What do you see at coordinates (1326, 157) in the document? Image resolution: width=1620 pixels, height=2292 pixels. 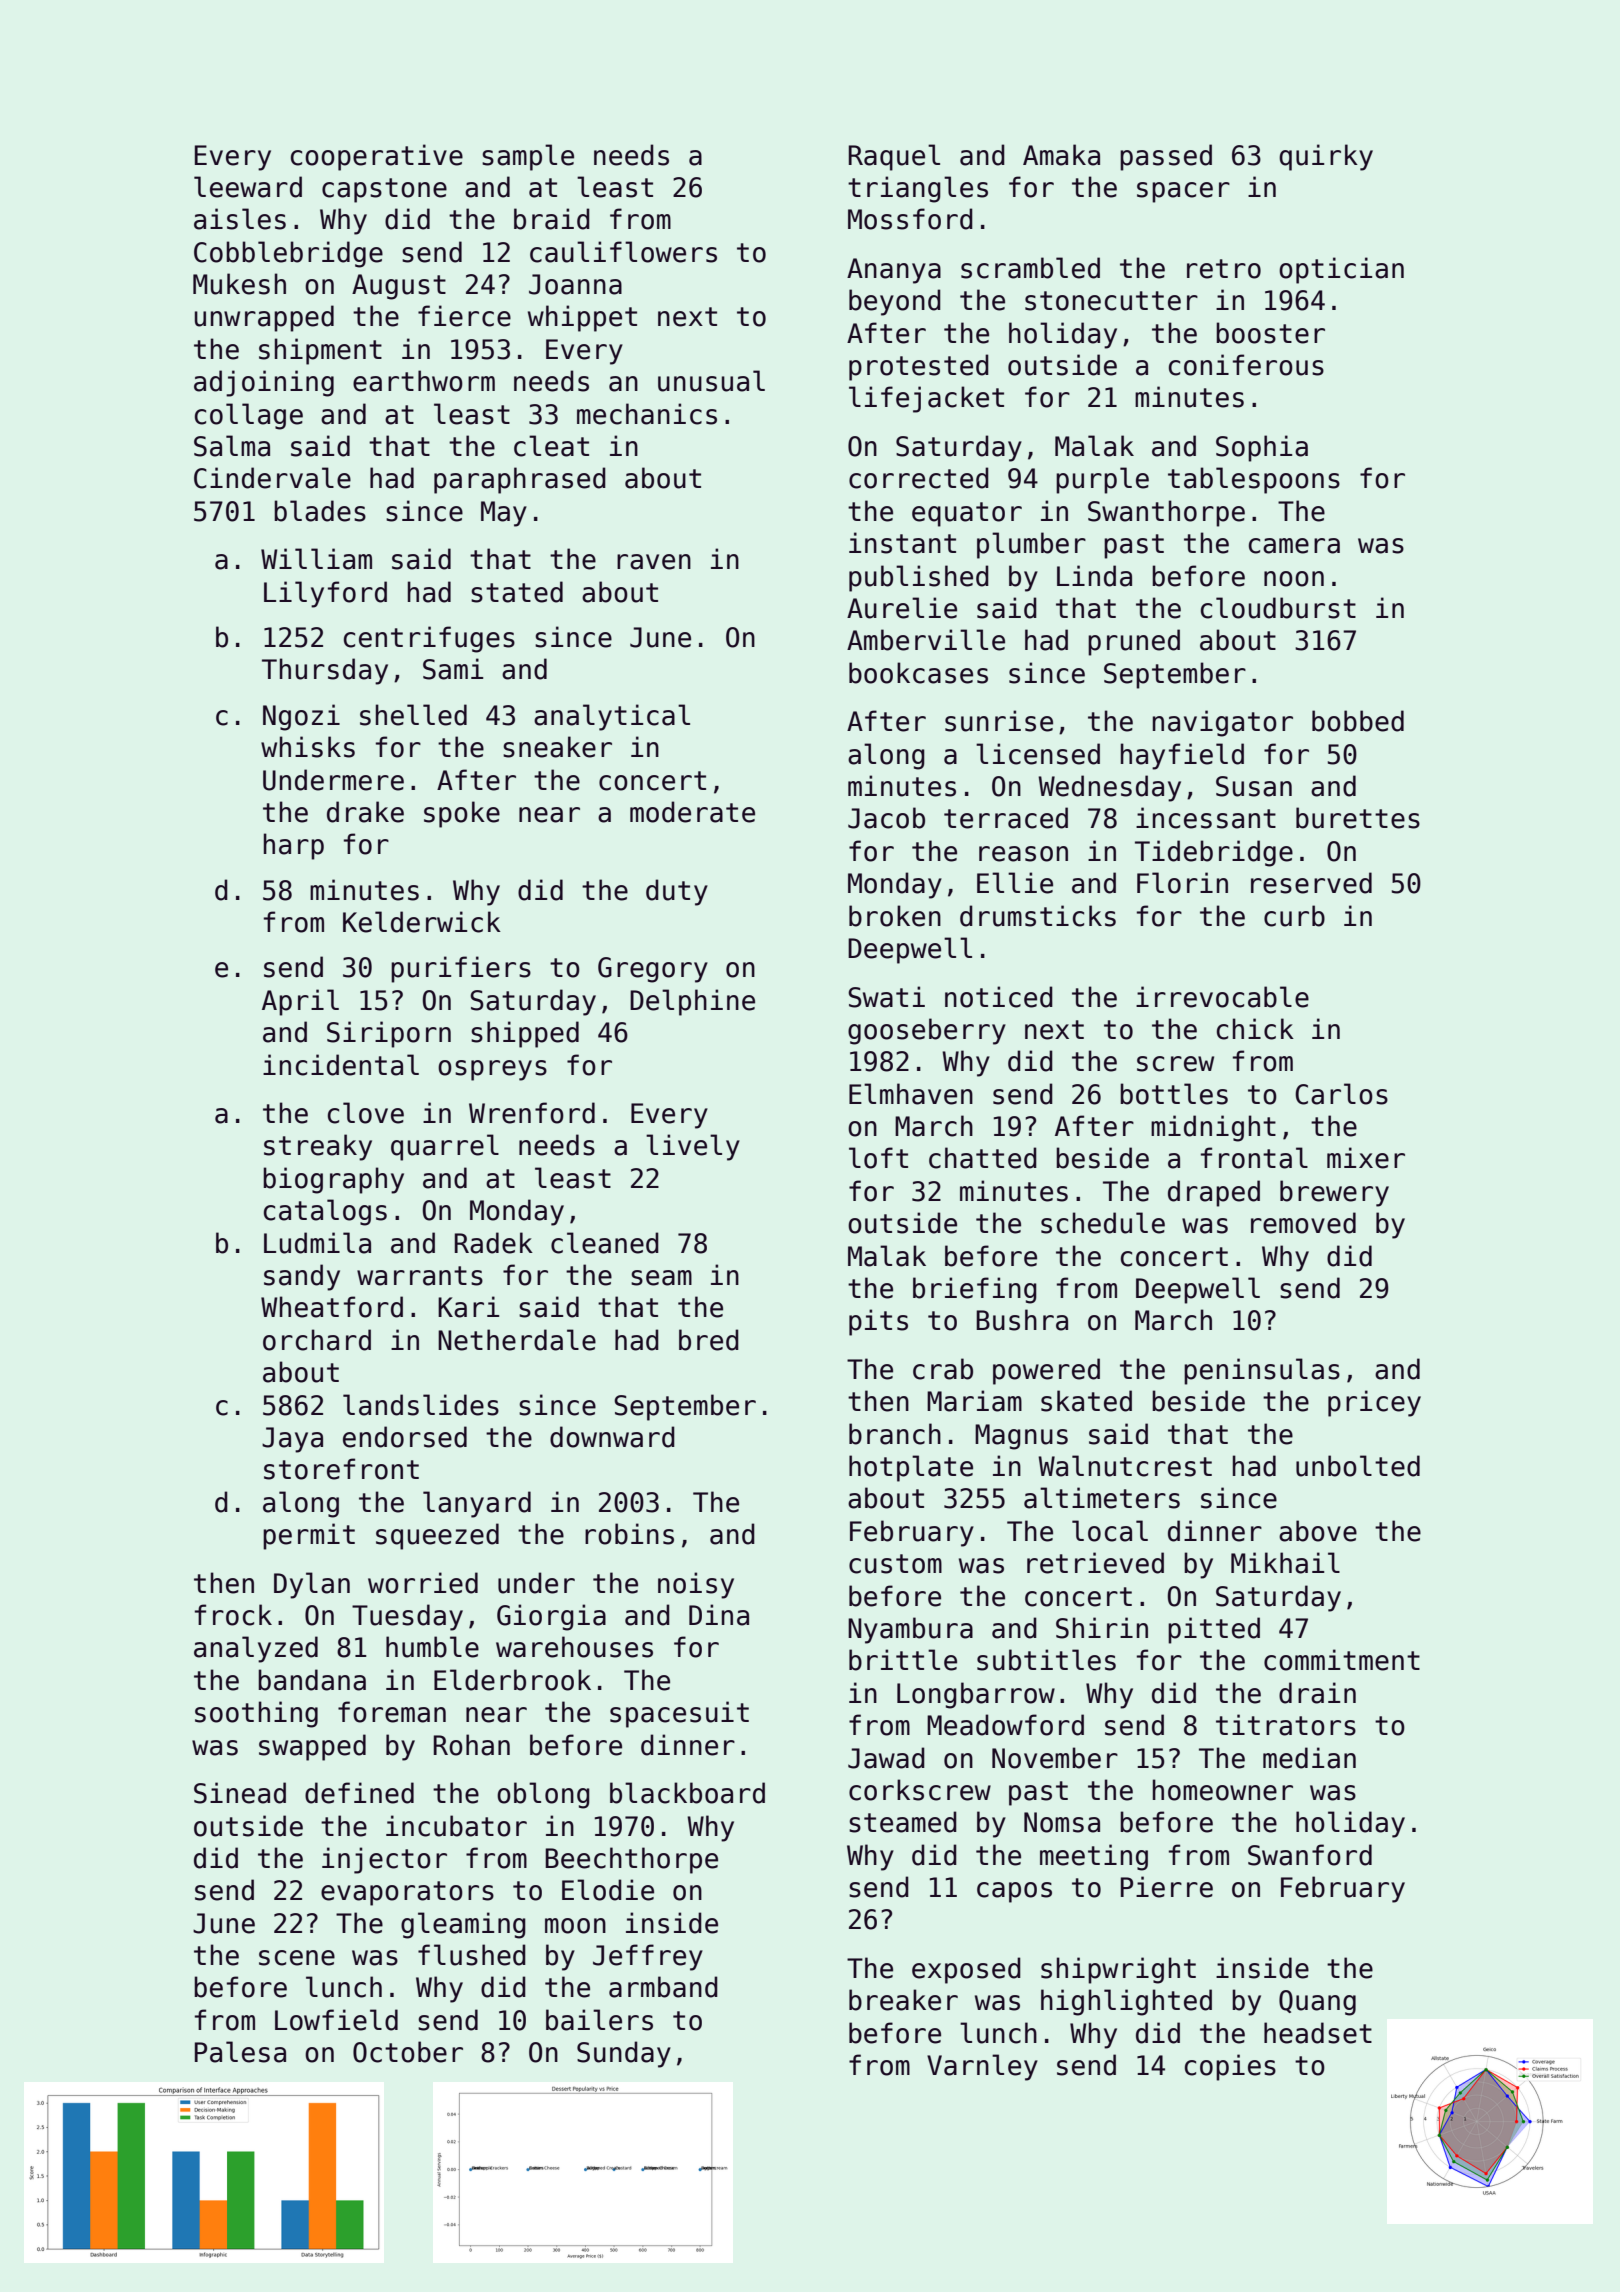 I see `quirky` at bounding box center [1326, 157].
